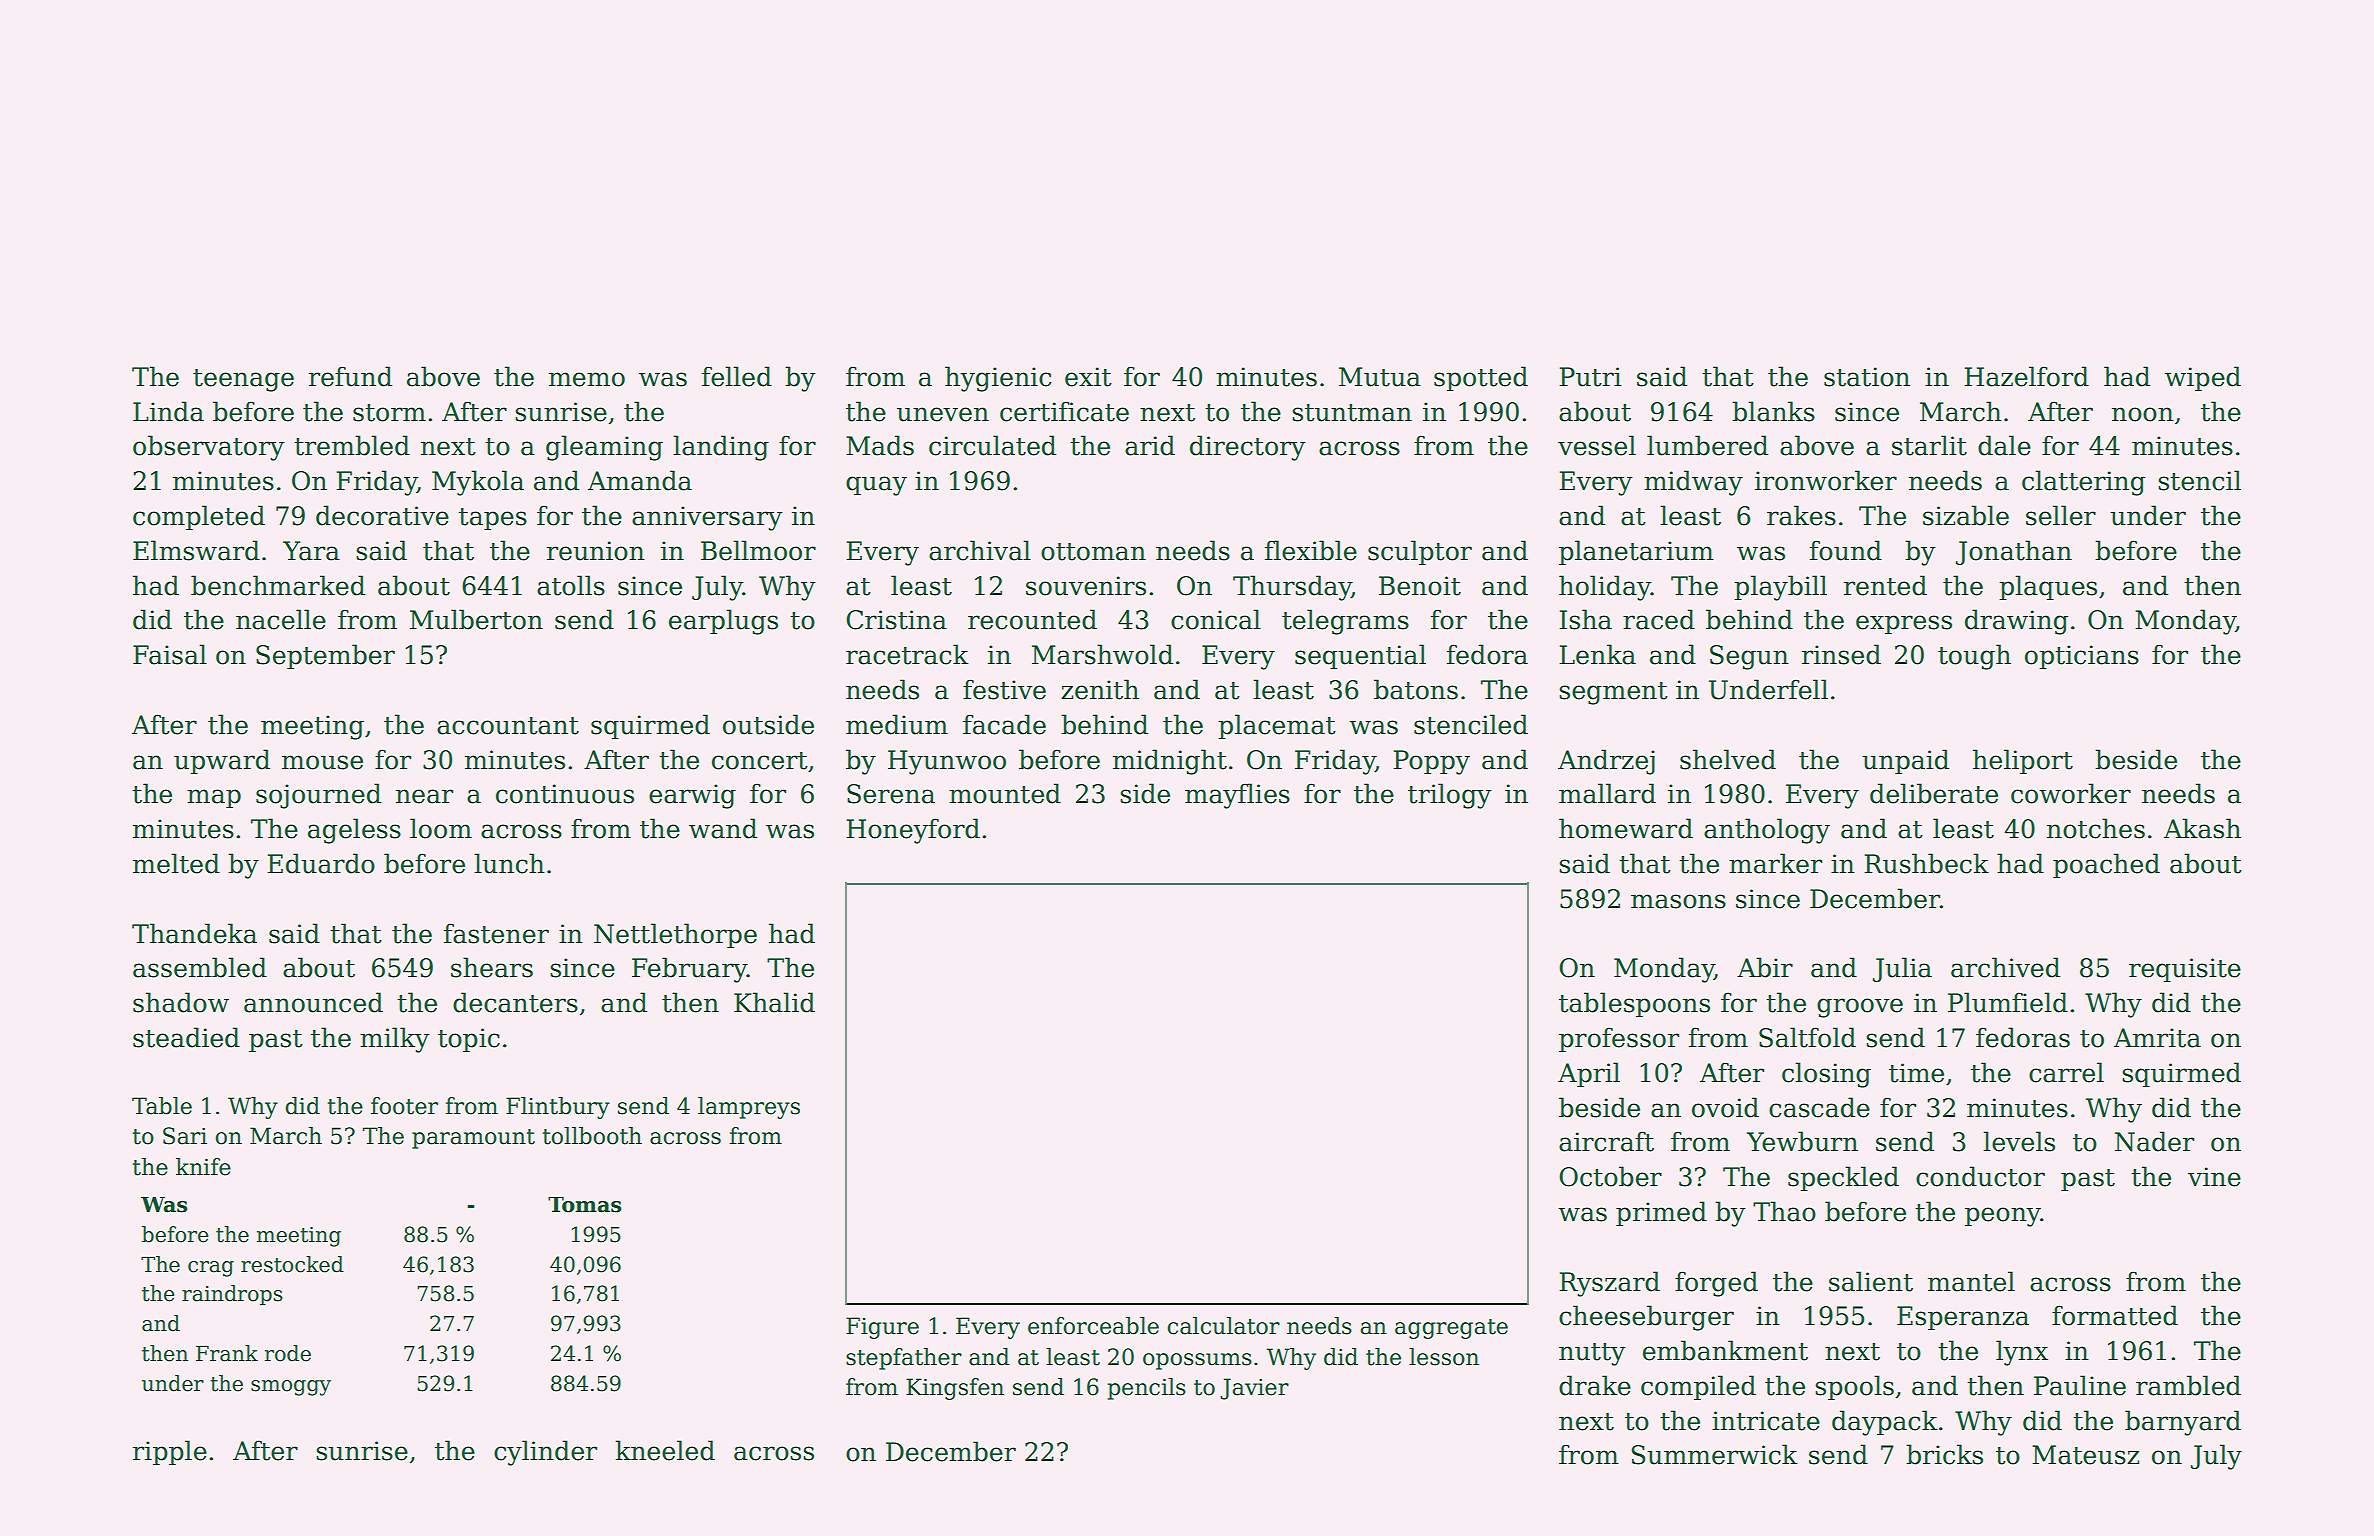  I want to click on April, so click(1589, 1074).
